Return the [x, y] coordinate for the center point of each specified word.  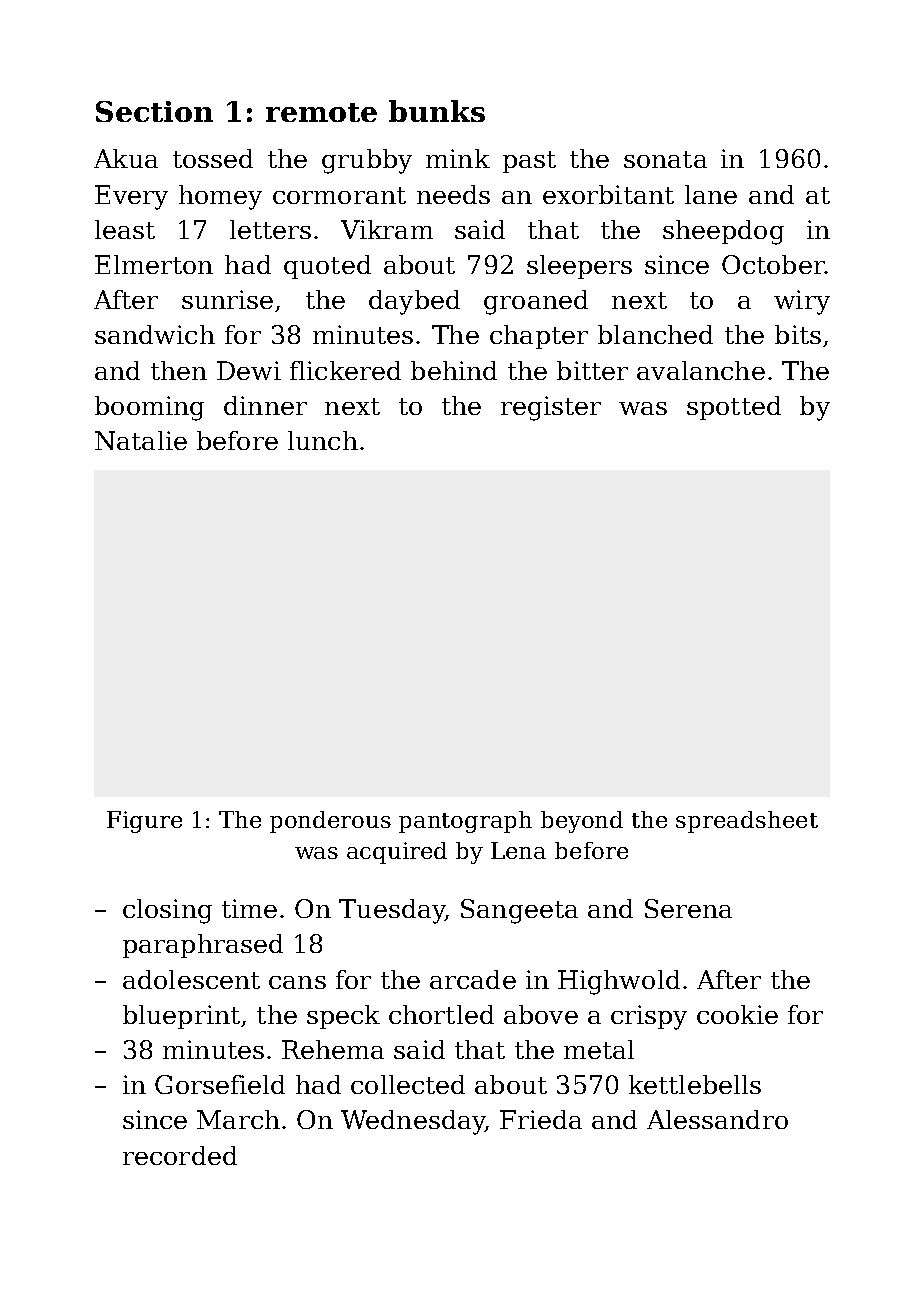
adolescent [191, 979]
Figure [144, 822]
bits [798, 334]
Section [154, 111]
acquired [397, 853]
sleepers [579, 267]
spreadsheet [747, 822]
